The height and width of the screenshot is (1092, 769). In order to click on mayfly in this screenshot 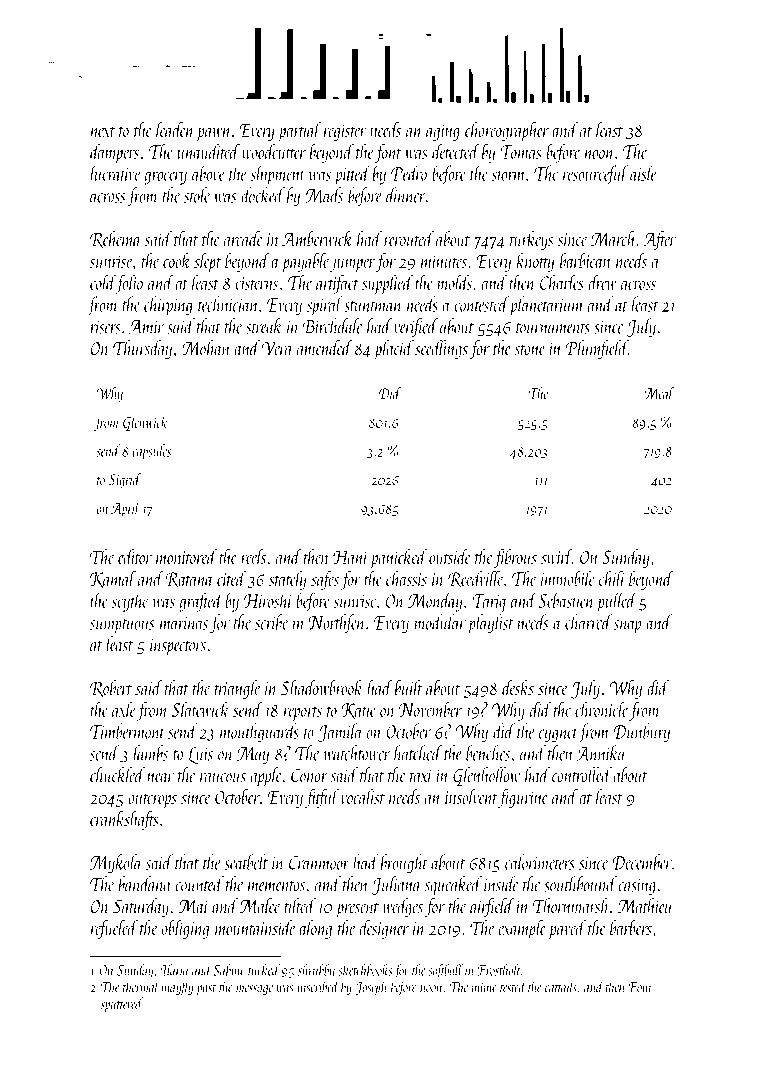, I will do `click(177, 988)`.
